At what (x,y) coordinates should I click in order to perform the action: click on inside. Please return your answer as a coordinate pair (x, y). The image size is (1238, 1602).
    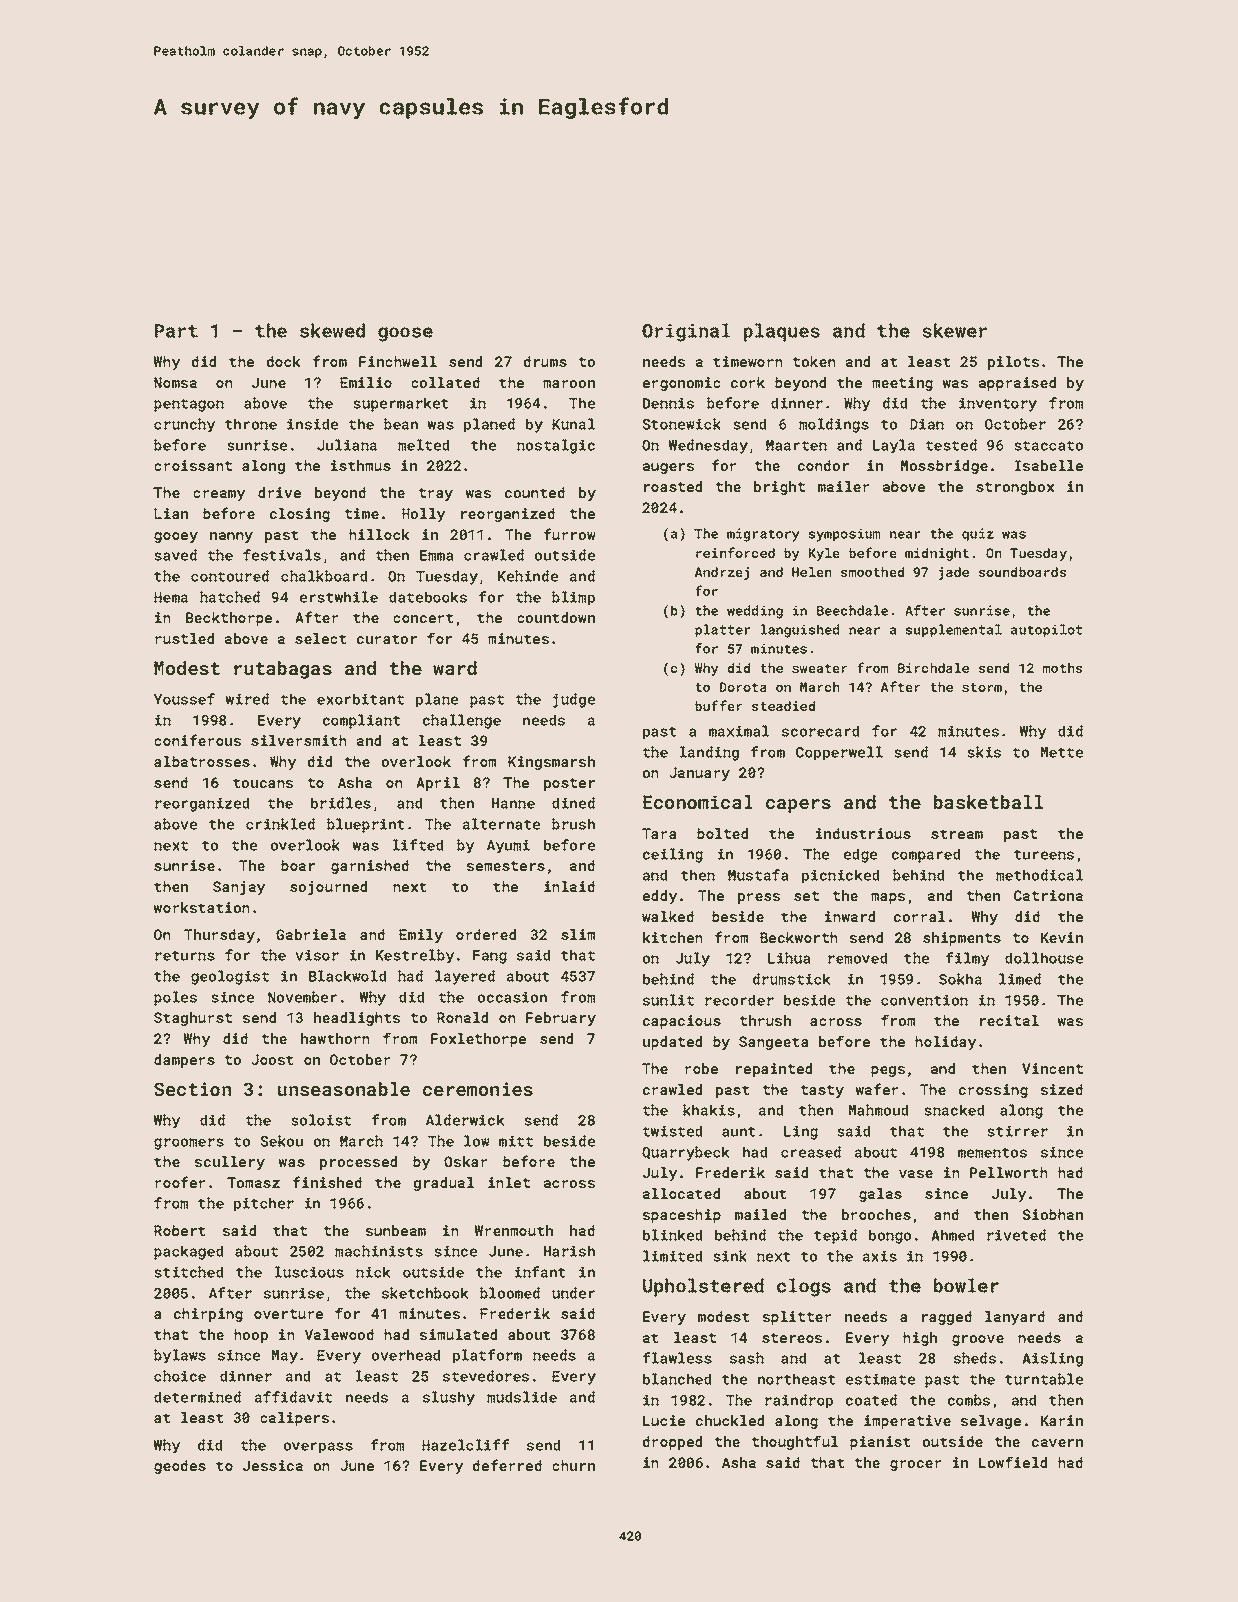
    Looking at the image, I should click on (312, 424).
